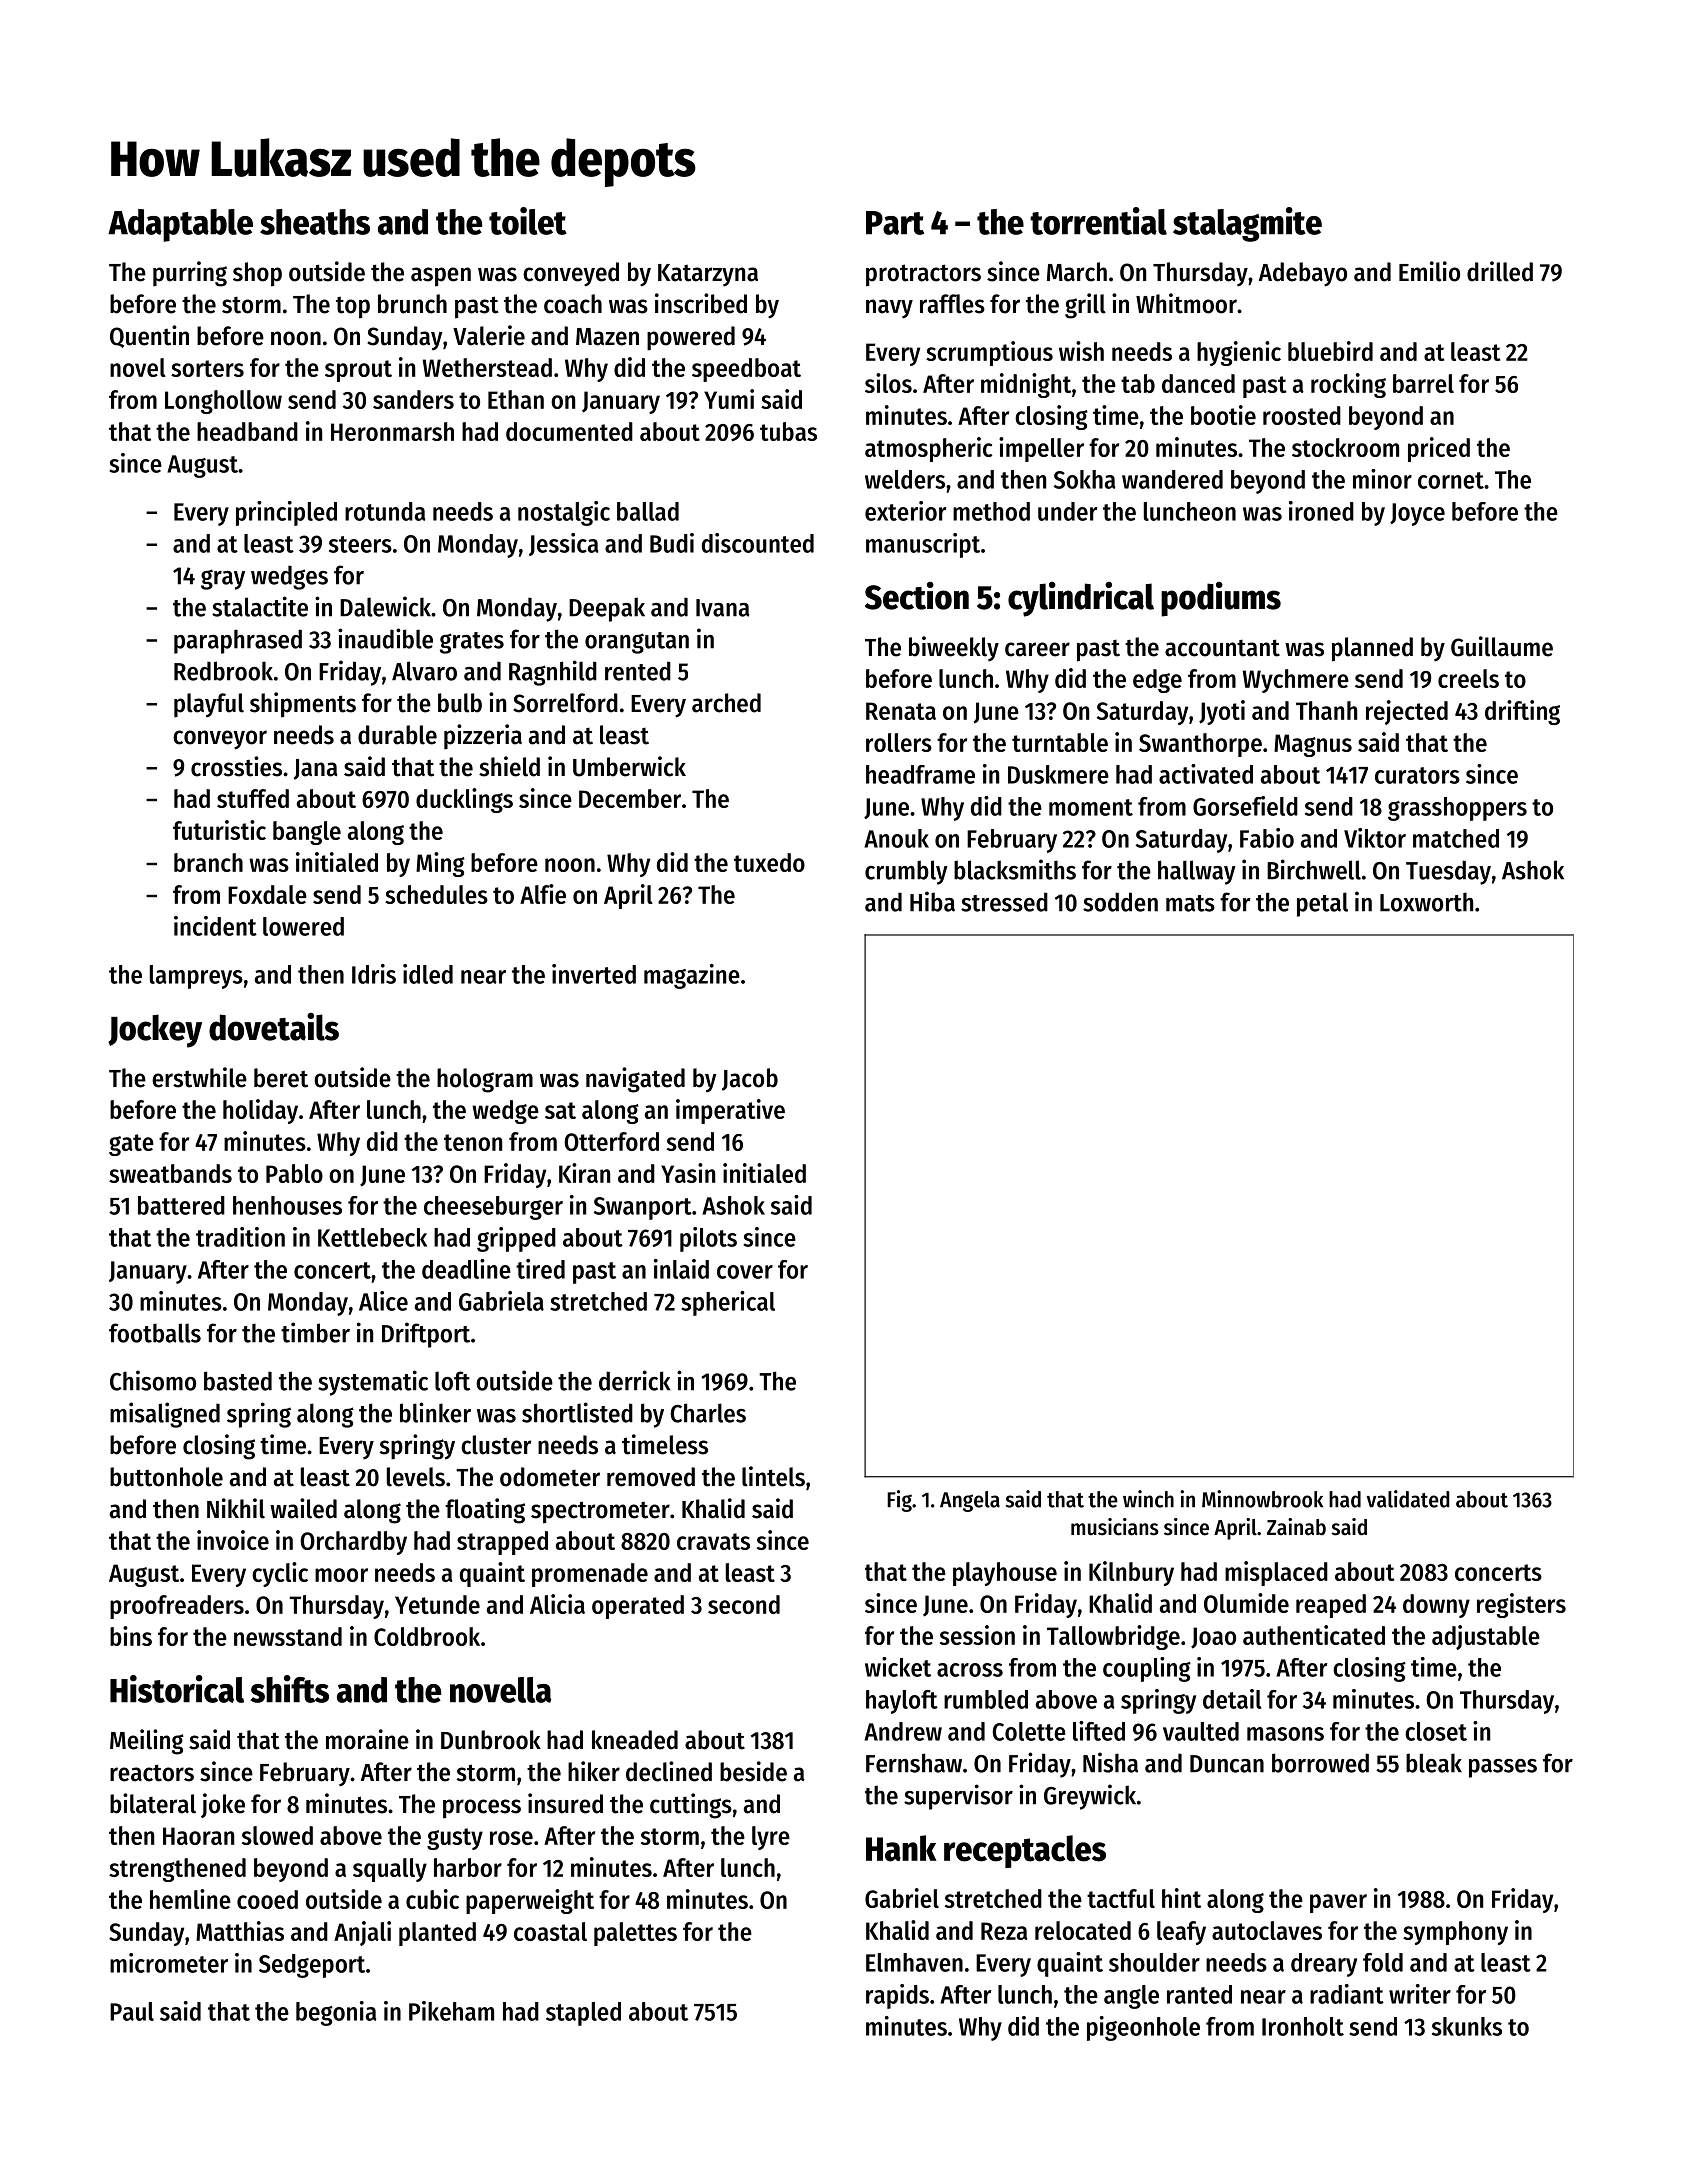 Image resolution: width=1683 pixels, height=2178 pixels. Describe the element at coordinates (991, 511) in the image. I see `method` at that location.
